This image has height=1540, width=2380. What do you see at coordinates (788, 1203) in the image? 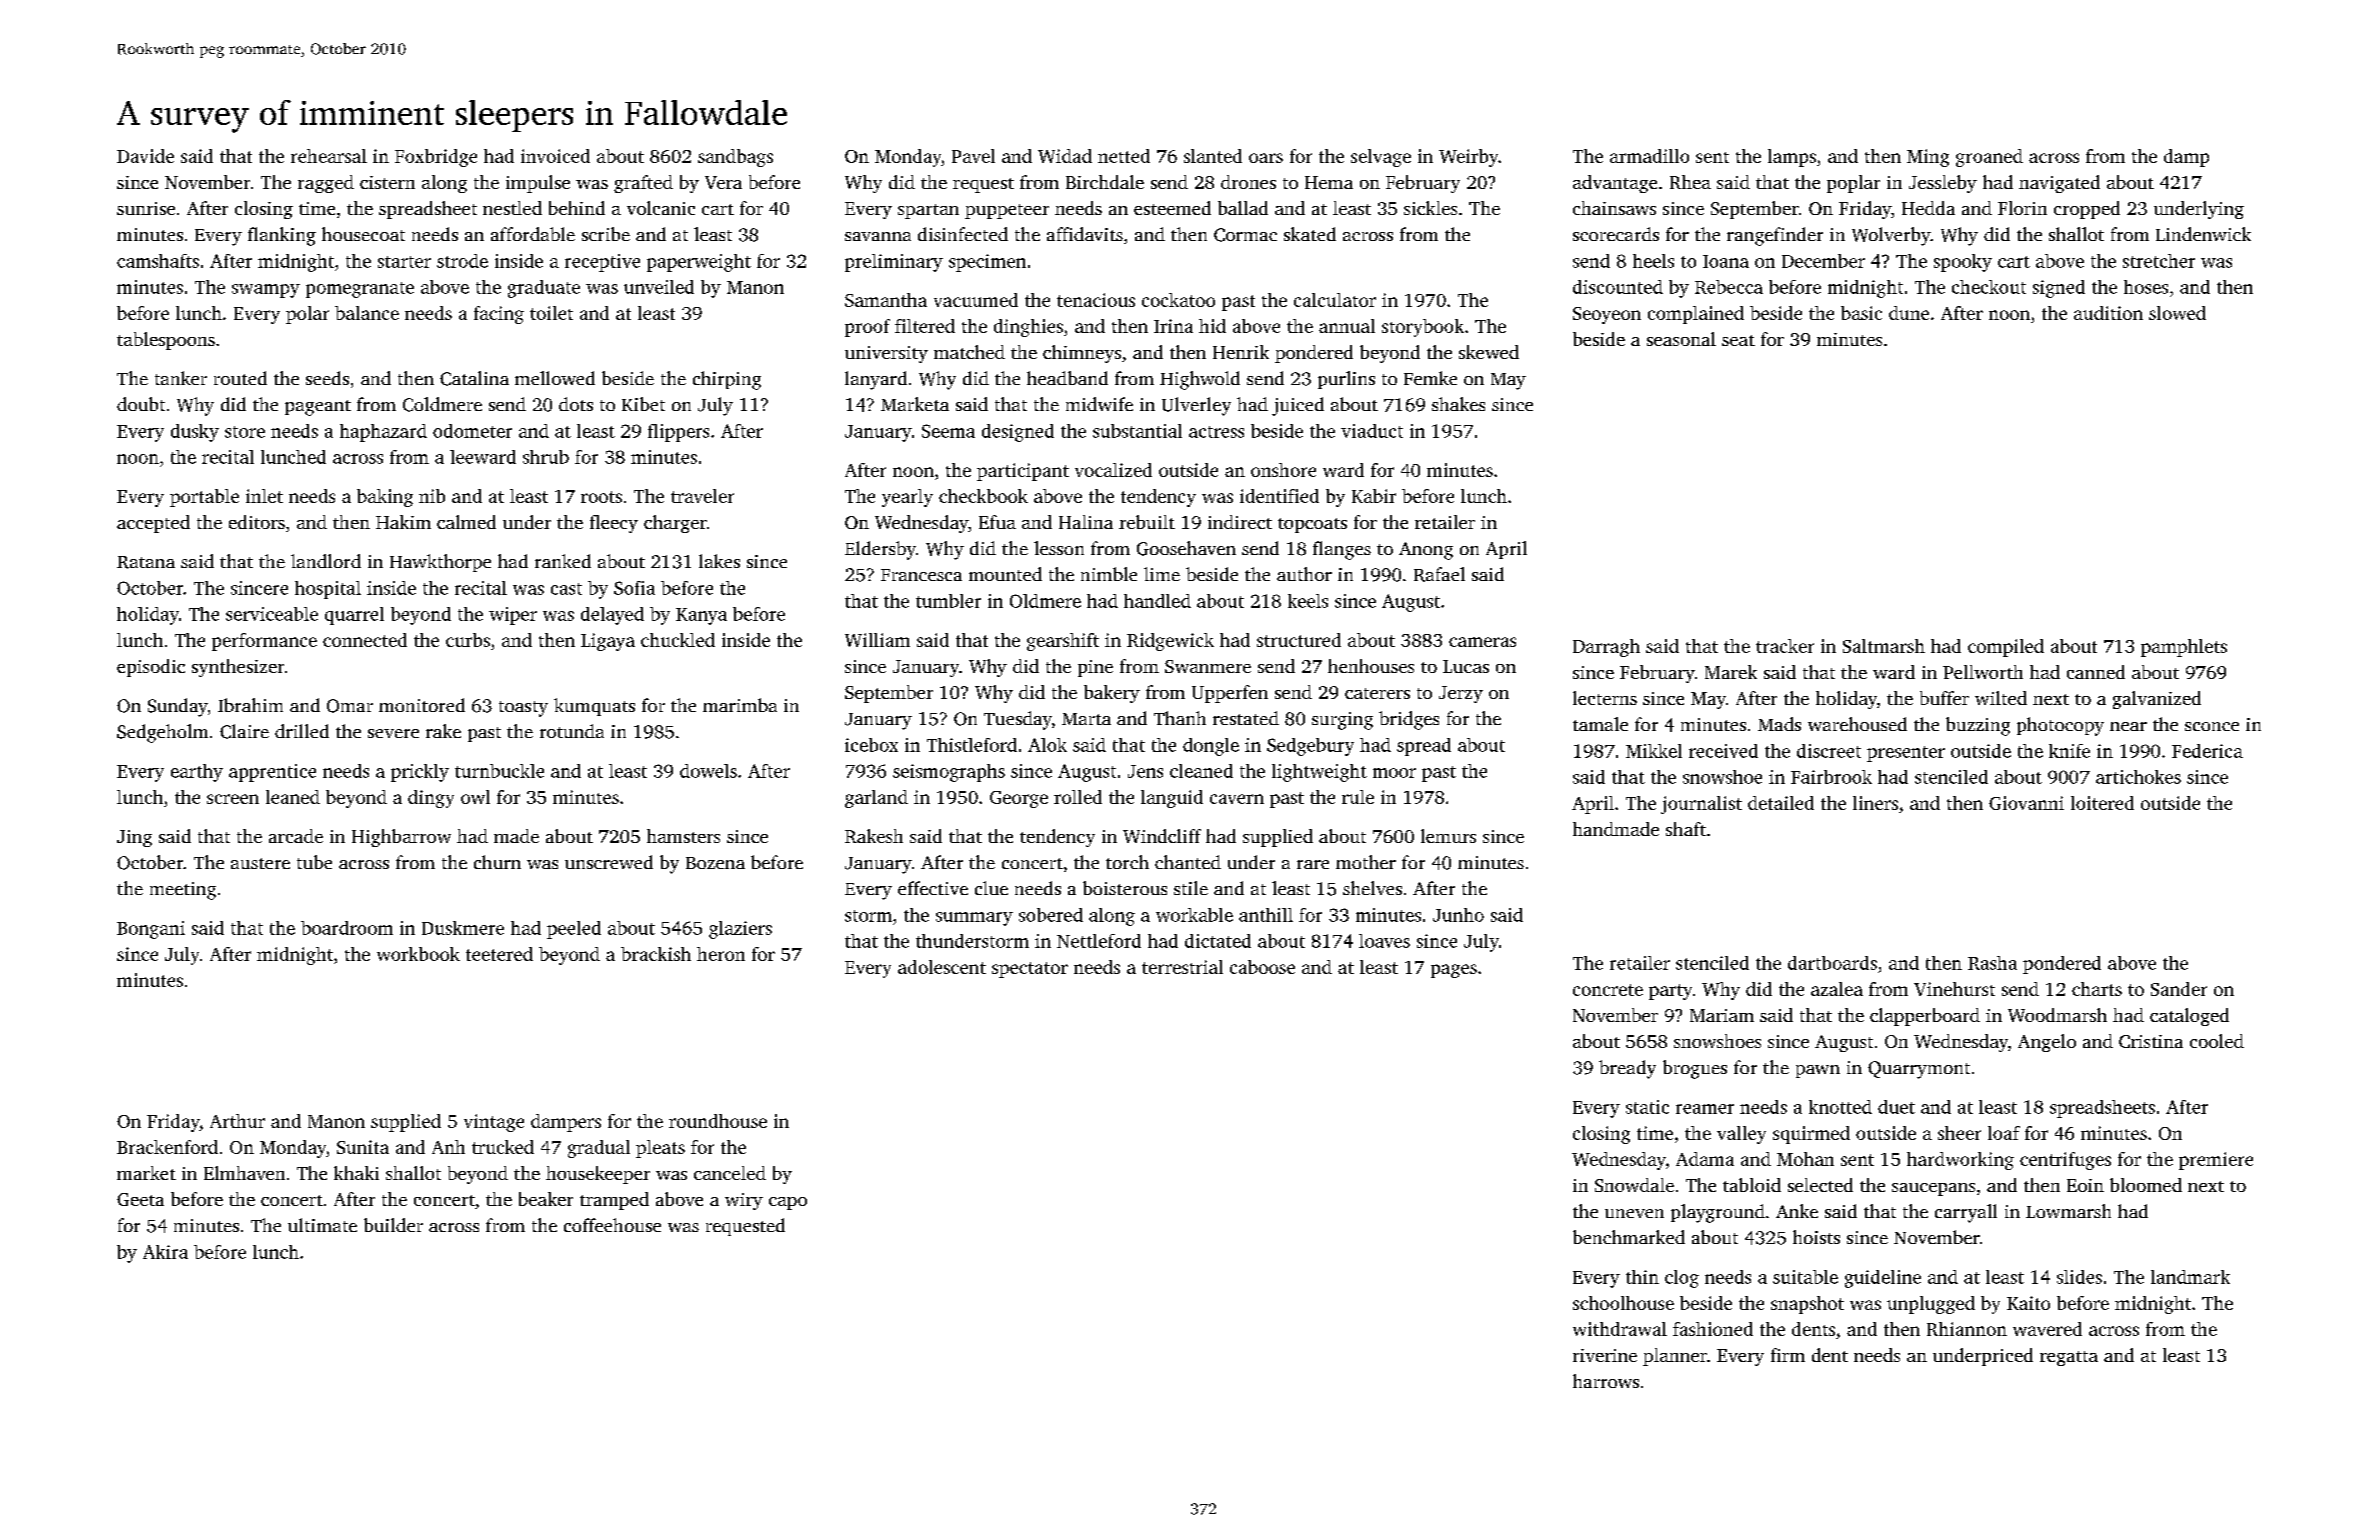
I see `capo` at bounding box center [788, 1203].
